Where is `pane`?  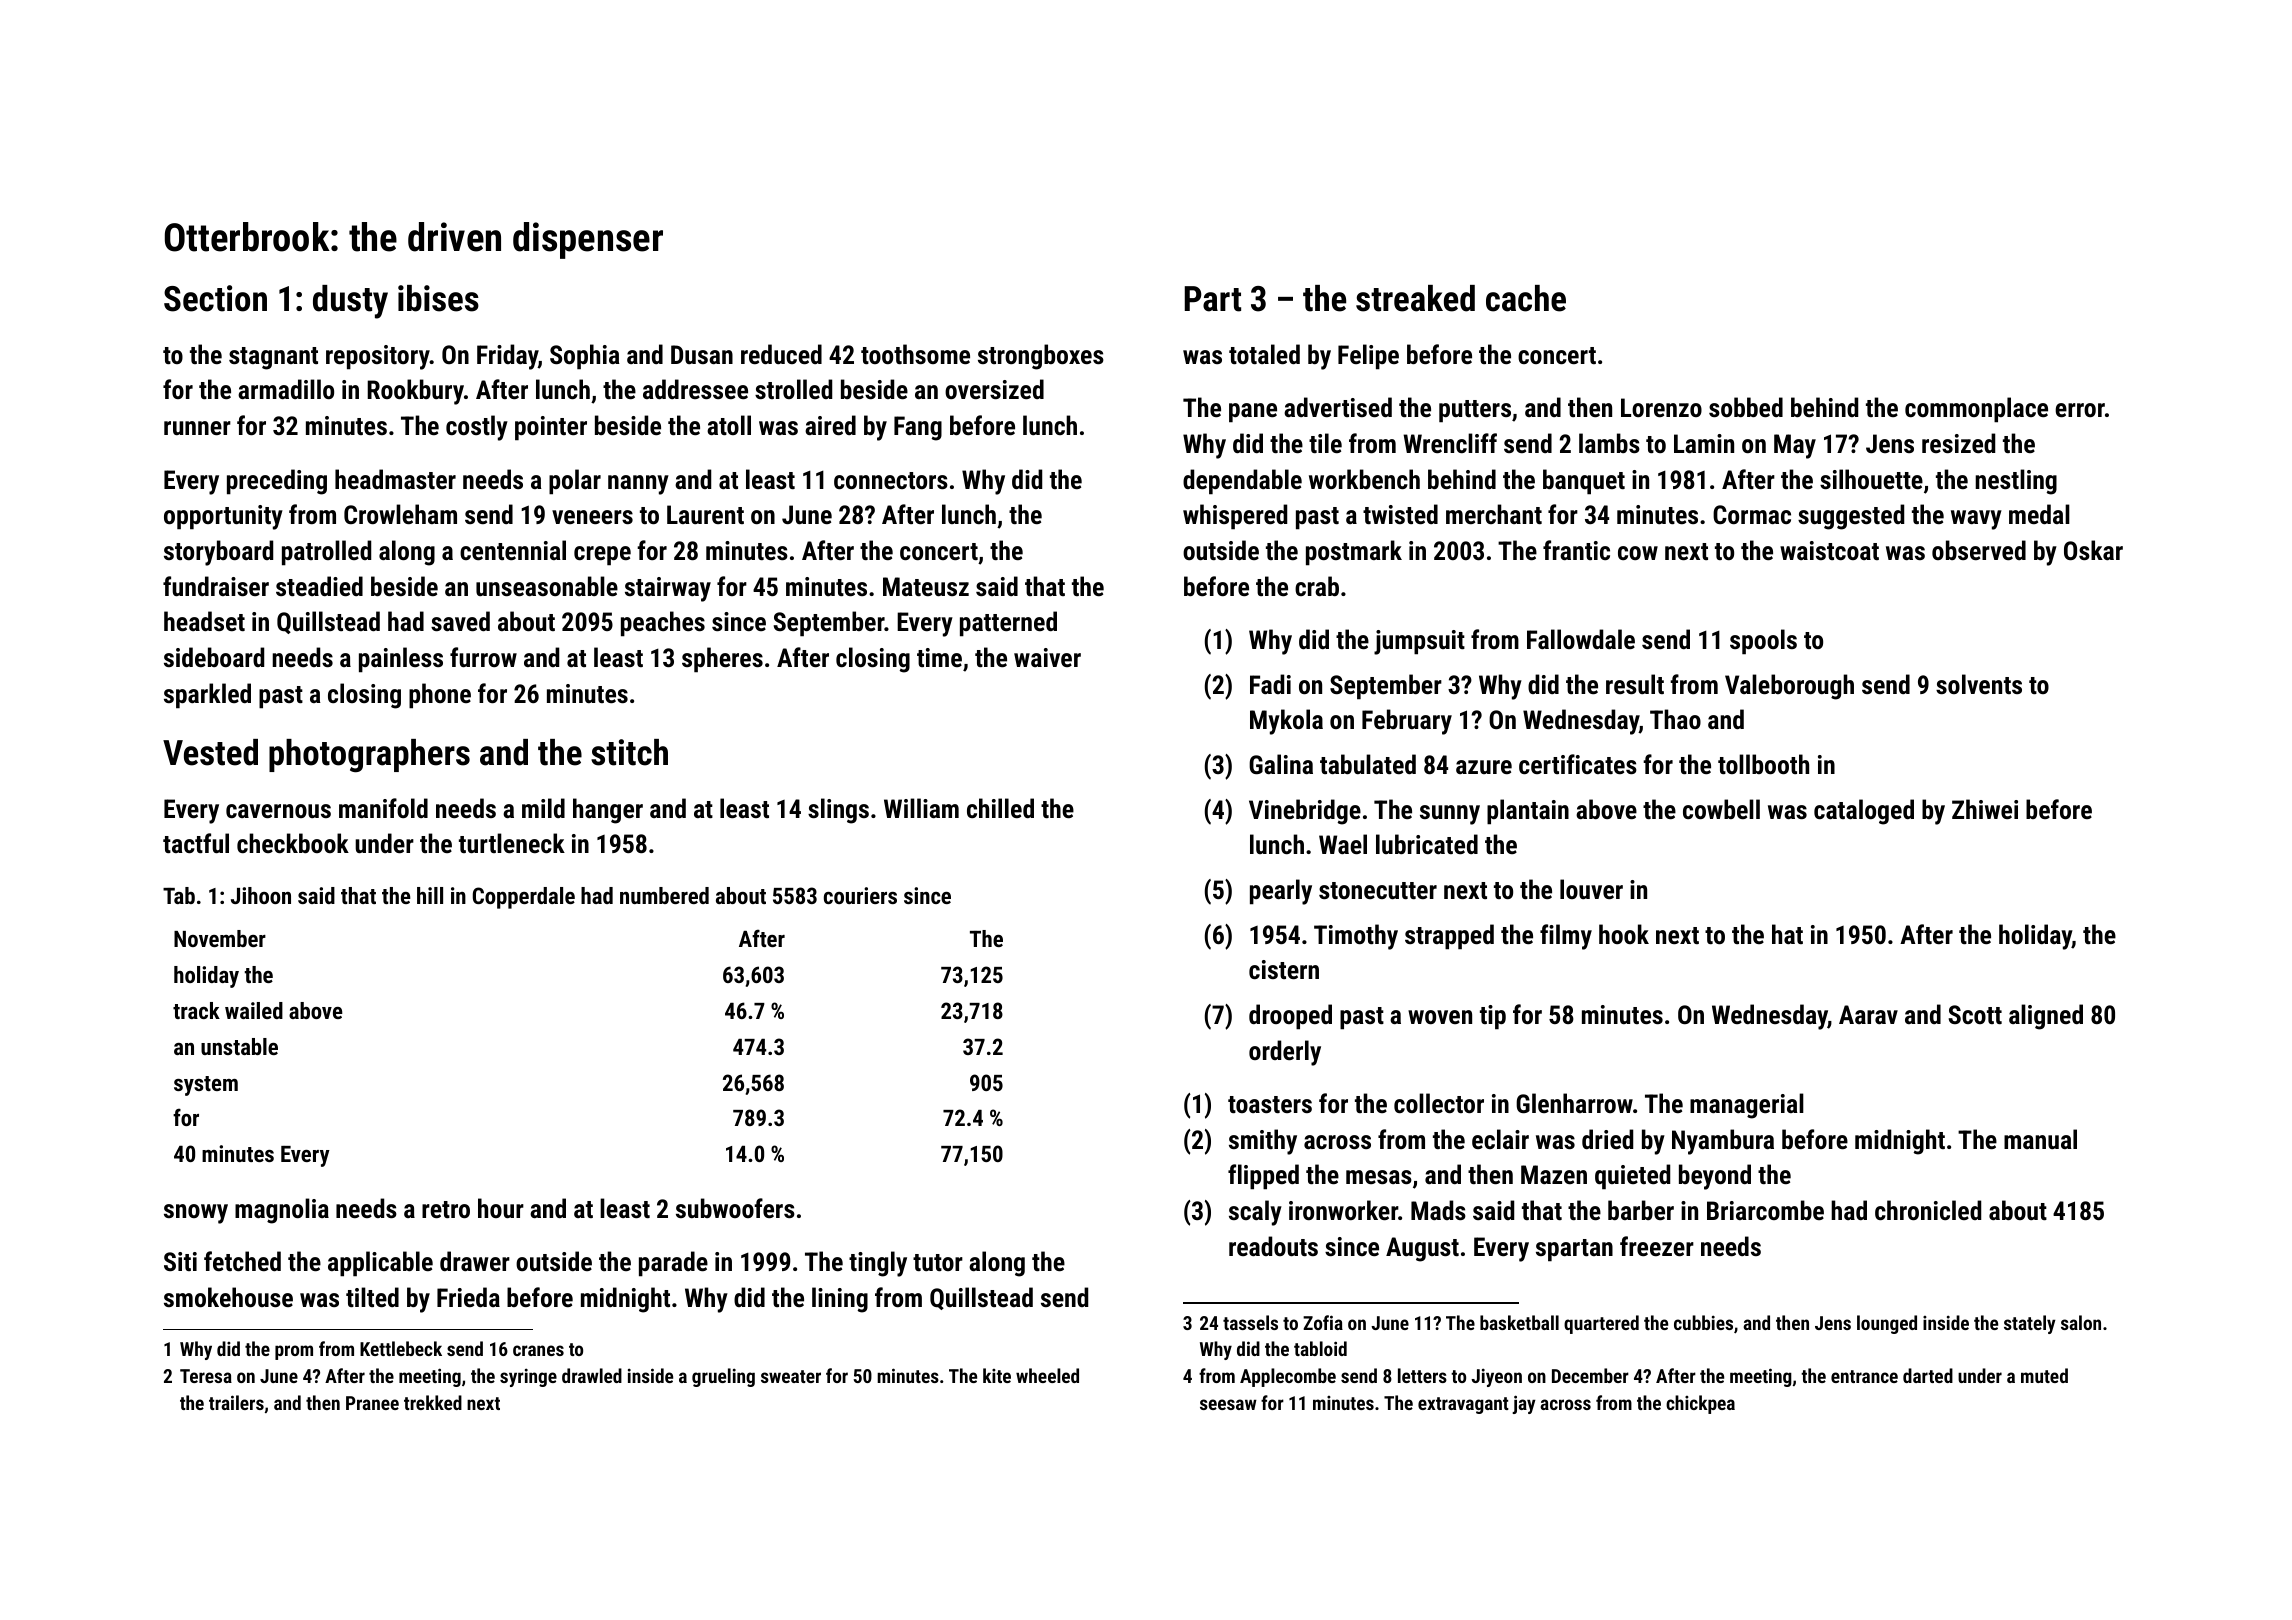
pane is located at coordinates (1253, 413).
